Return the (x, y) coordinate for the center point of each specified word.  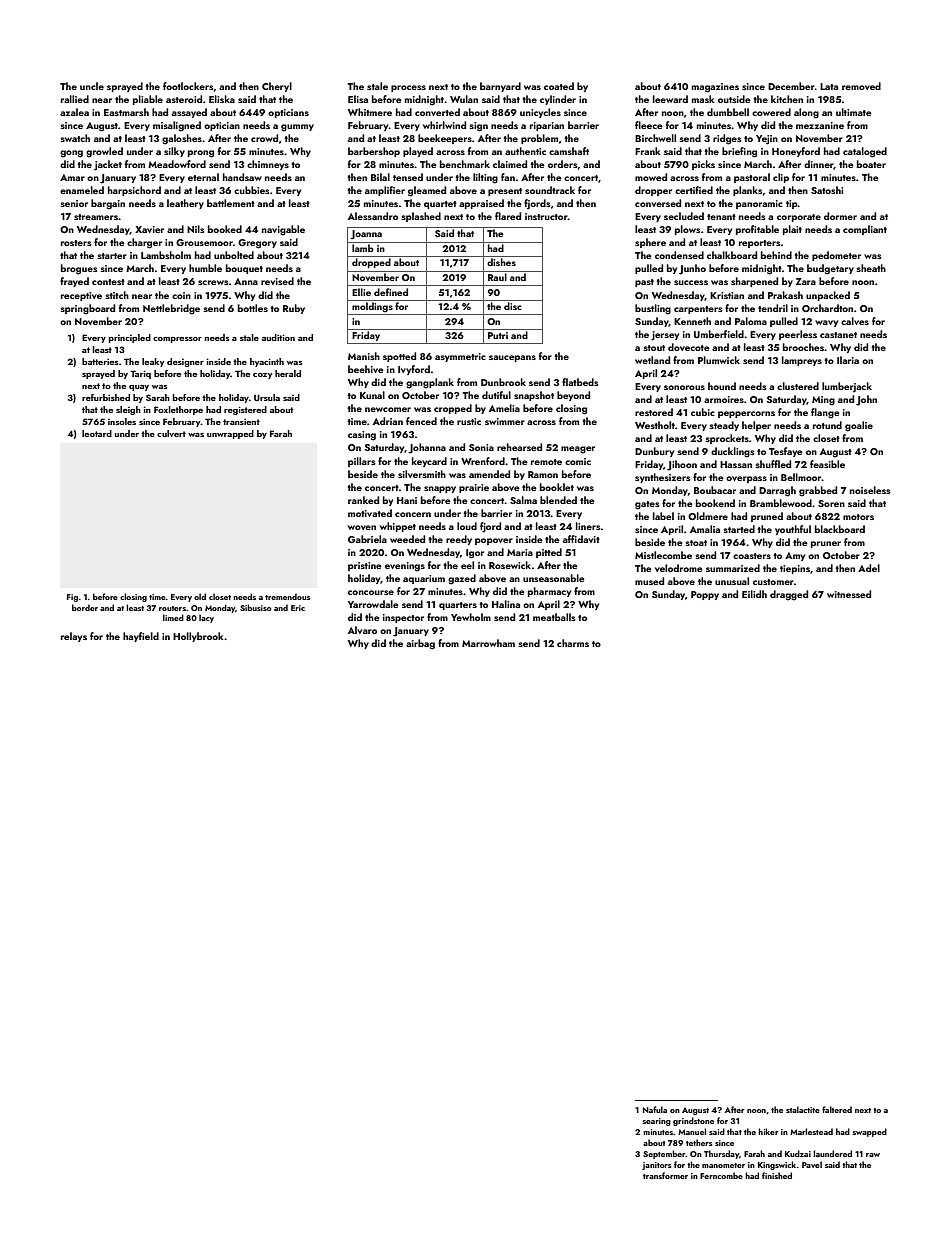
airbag (420, 644)
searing (656, 1122)
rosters (76, 243)
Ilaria (848, 360)
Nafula (655, 1109)
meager (578, 450)
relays (74, 637)
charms (573, 643)
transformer (665, 1175)
